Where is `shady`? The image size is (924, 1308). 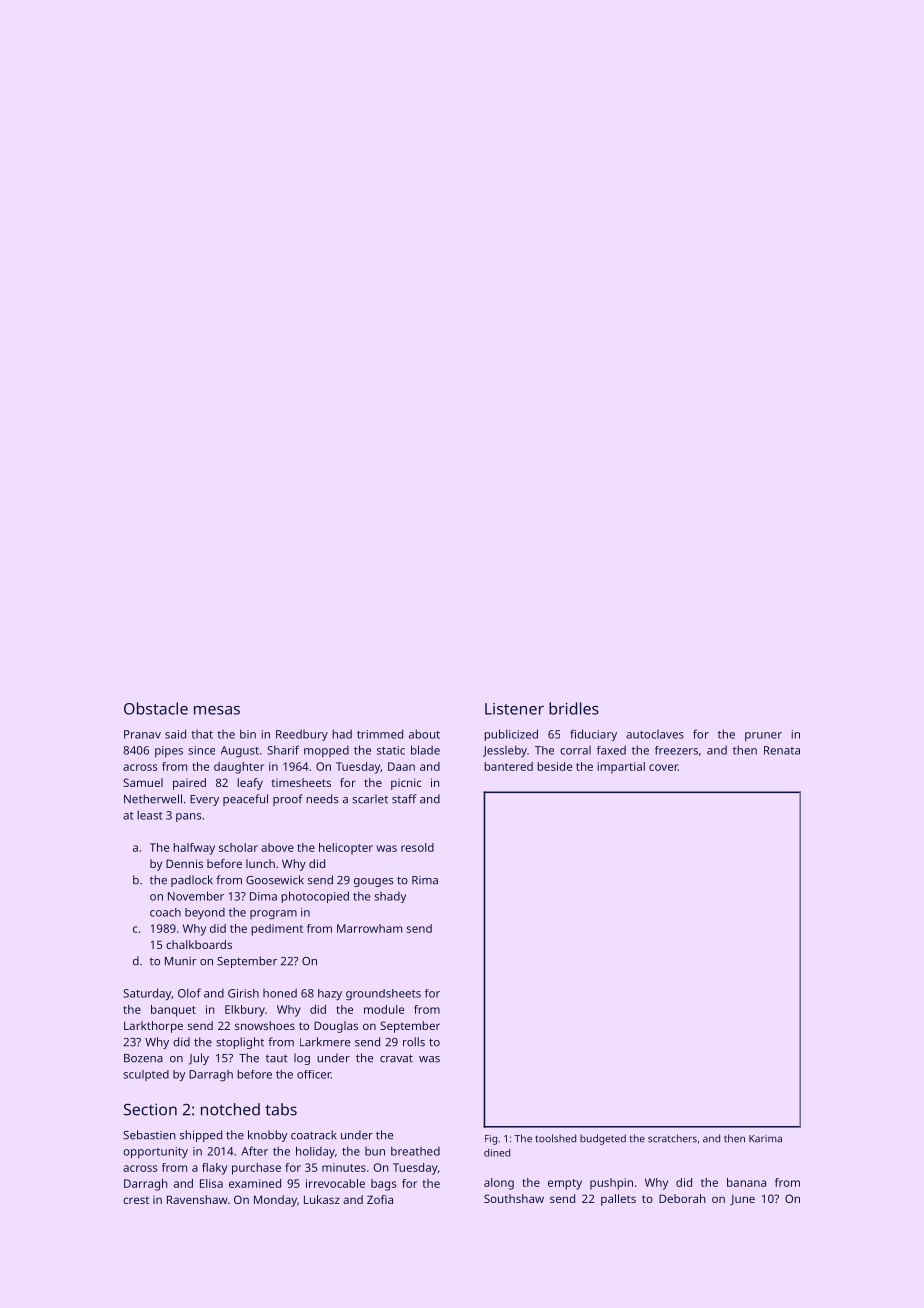 shady is located at coordinates (390, 897).
